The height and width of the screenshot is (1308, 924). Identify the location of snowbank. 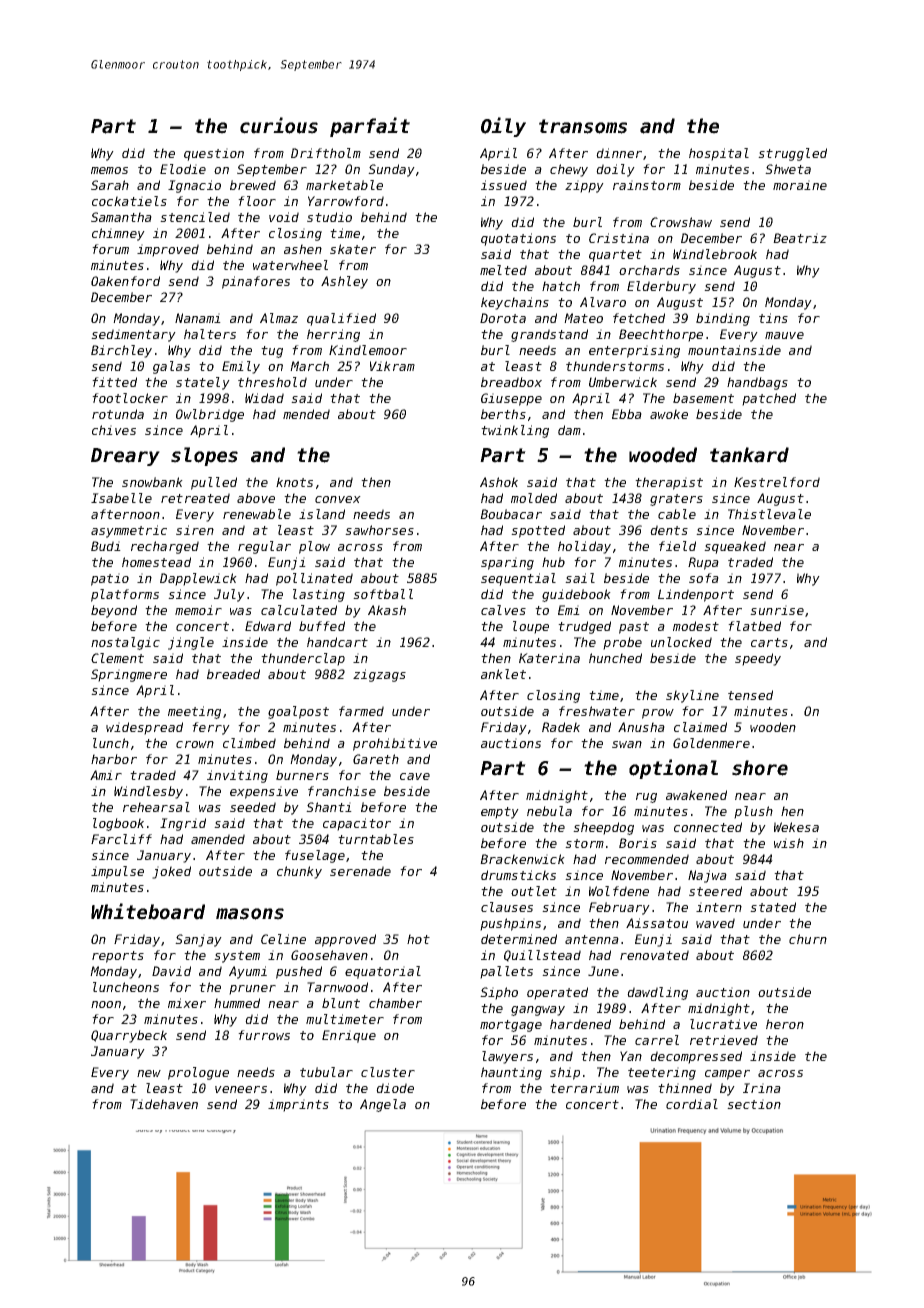
(152, 482).
